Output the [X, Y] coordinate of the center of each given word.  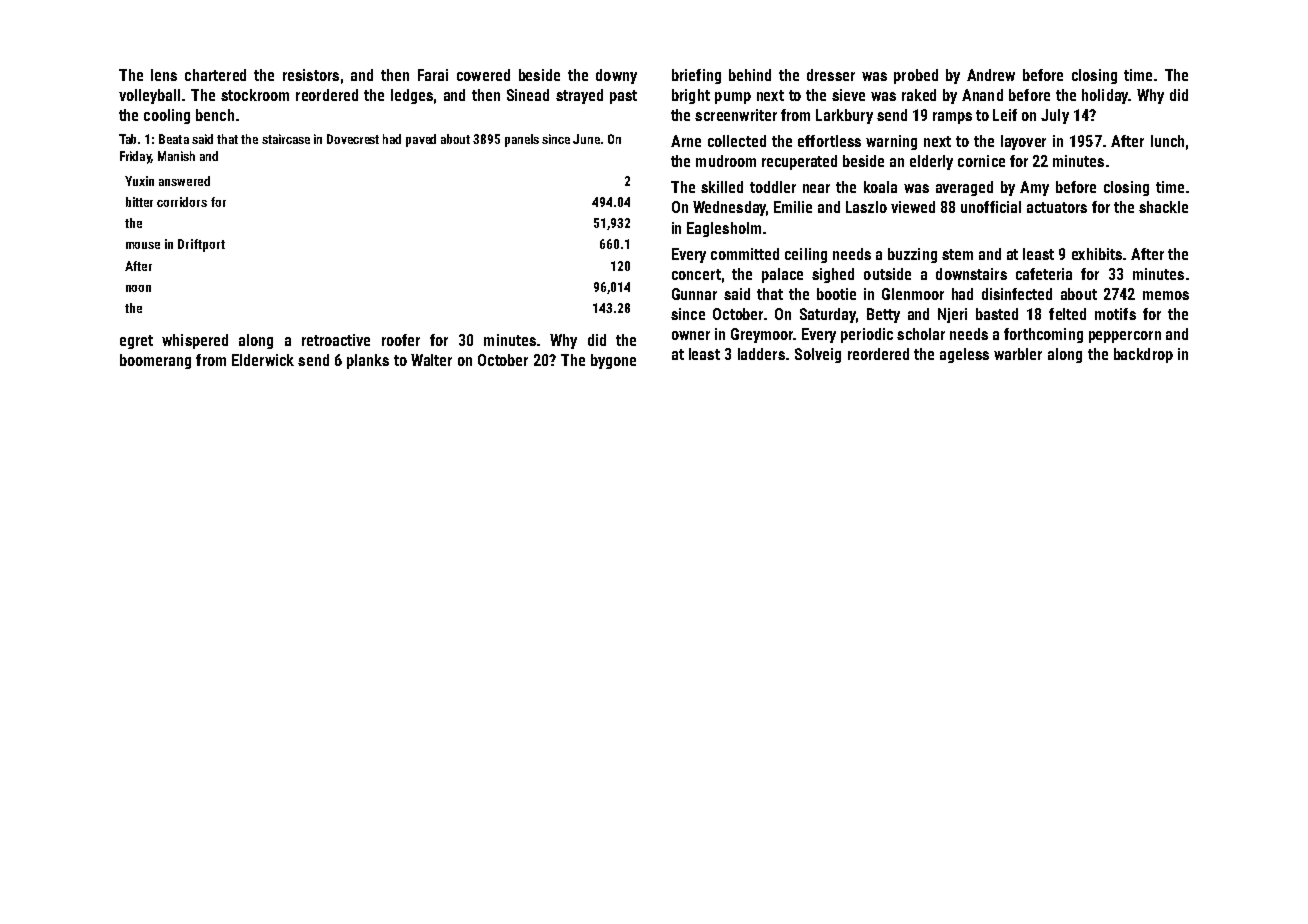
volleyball [149, 96]
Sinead [528, 95]
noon [138, 288]
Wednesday [729, 208]
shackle [1163, 207]
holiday [1105, 96]
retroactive [336, 340]
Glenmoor [913, 294]
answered [184, 181]
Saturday [828, 315]
